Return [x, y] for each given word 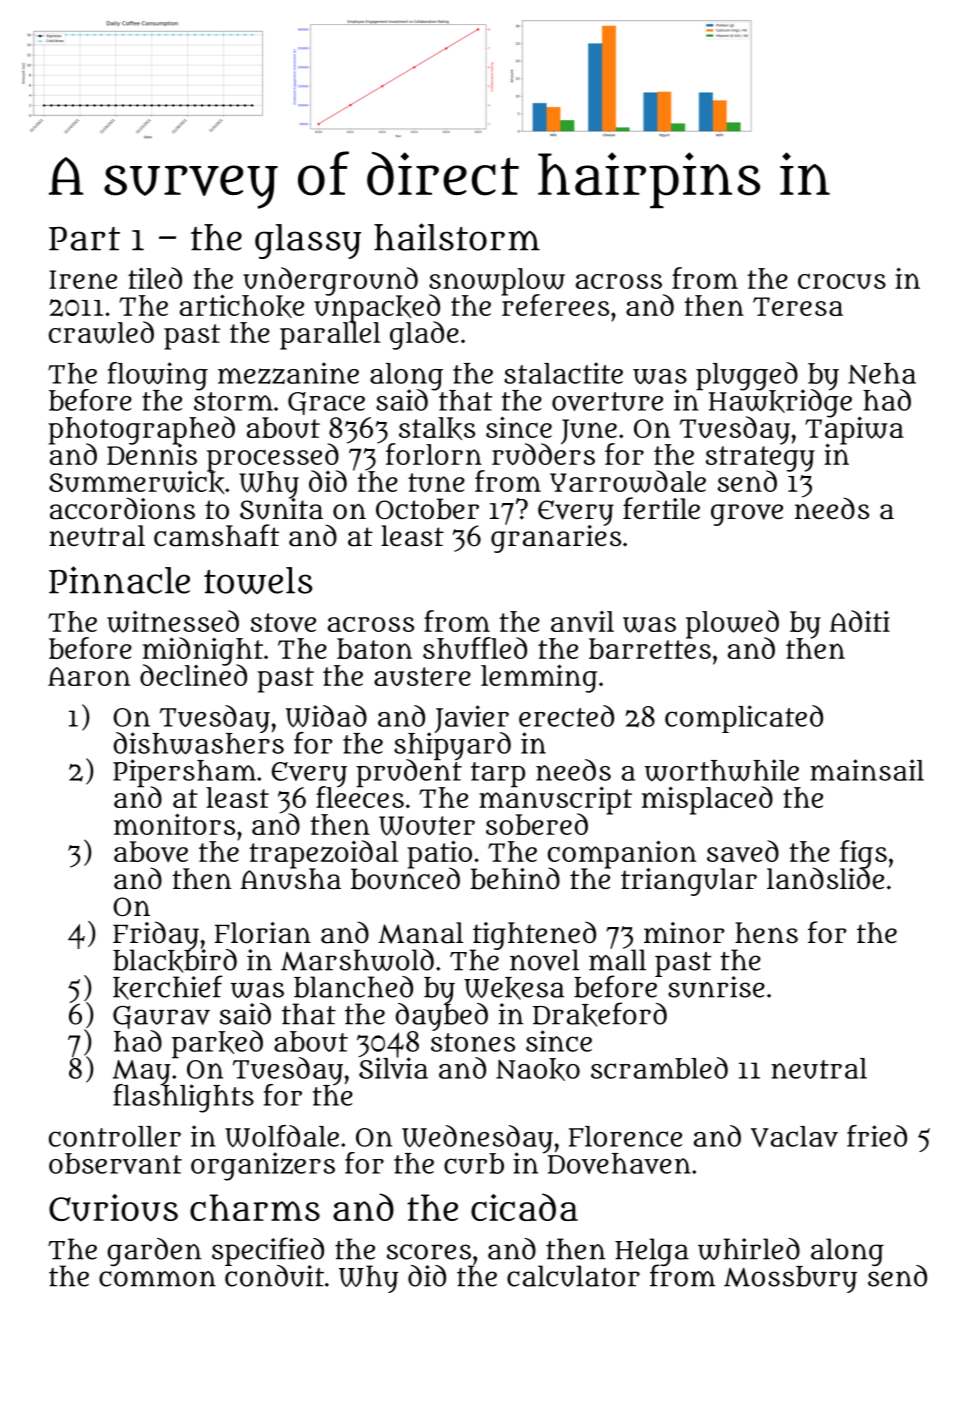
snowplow [497, 281]
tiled [155, 278]
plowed [732, 624]
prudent [409, 773]
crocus [842, 281]
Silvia [393, 1068]
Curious [113, 1208]
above [151, 851]
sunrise [716, 987]
